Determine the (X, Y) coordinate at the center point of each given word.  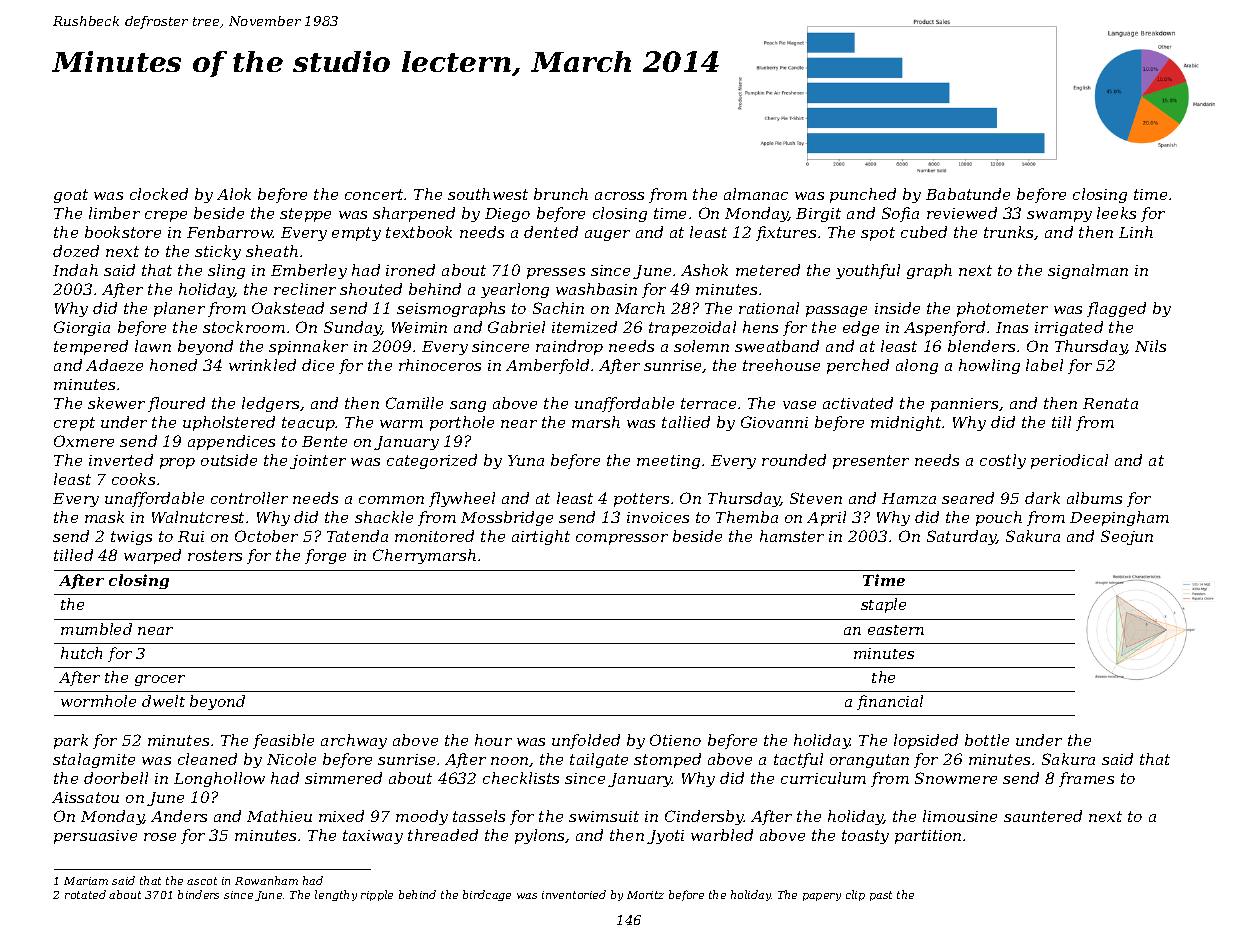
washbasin (596, 289)
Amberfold (547, 366)
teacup (309, 424)
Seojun (1127, 537)
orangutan (869, 761)
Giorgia (82, 328)
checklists (521, 778)
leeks (1116, 213)
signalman (1088, 271)
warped (152, 556)
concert (375, 194)
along (917, 366)
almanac (756, 194)
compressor (622, 539)
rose (160, 837)
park (71, 741)
